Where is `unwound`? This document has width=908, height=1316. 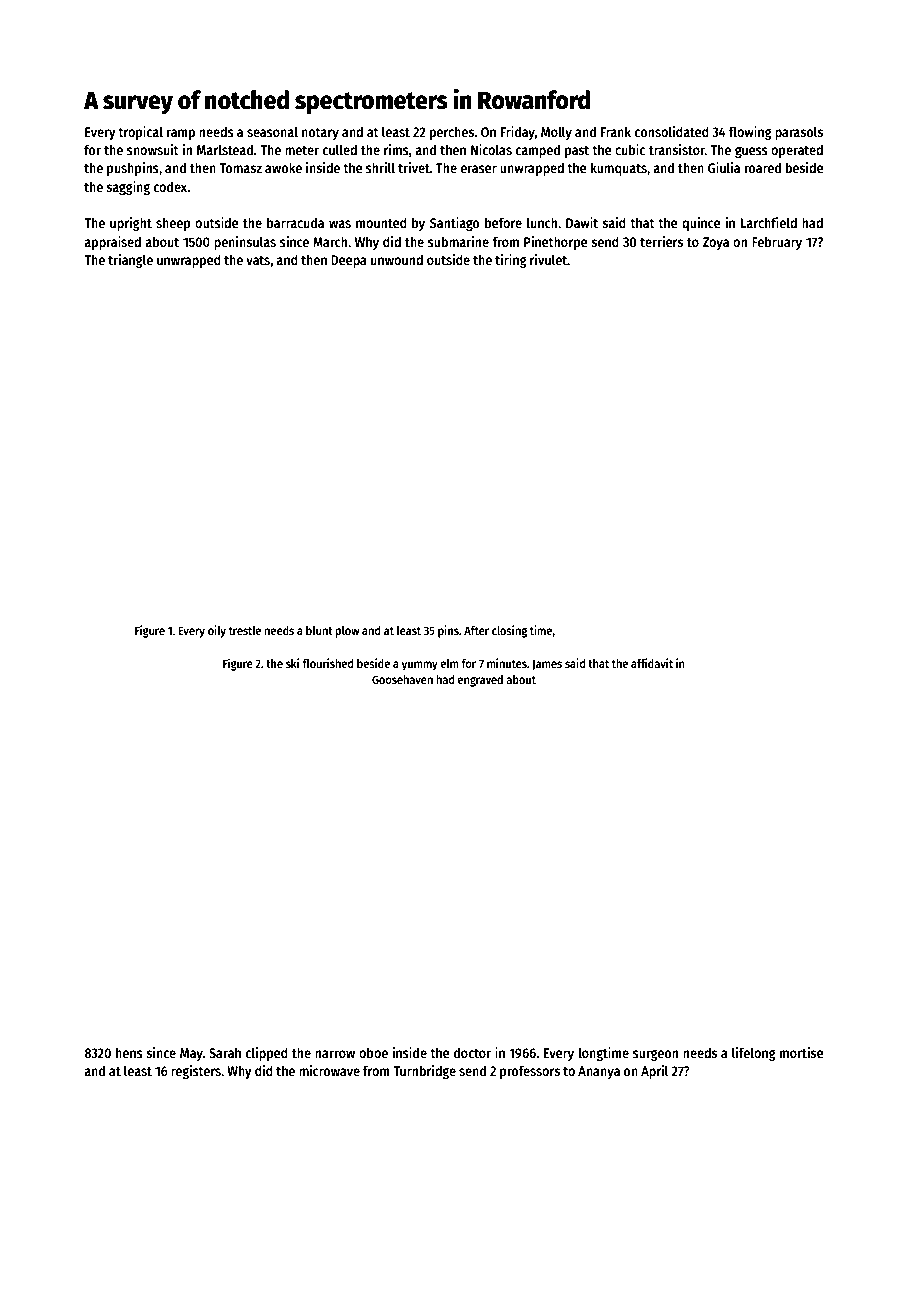 unwound is located at coordinates (397, 259).
